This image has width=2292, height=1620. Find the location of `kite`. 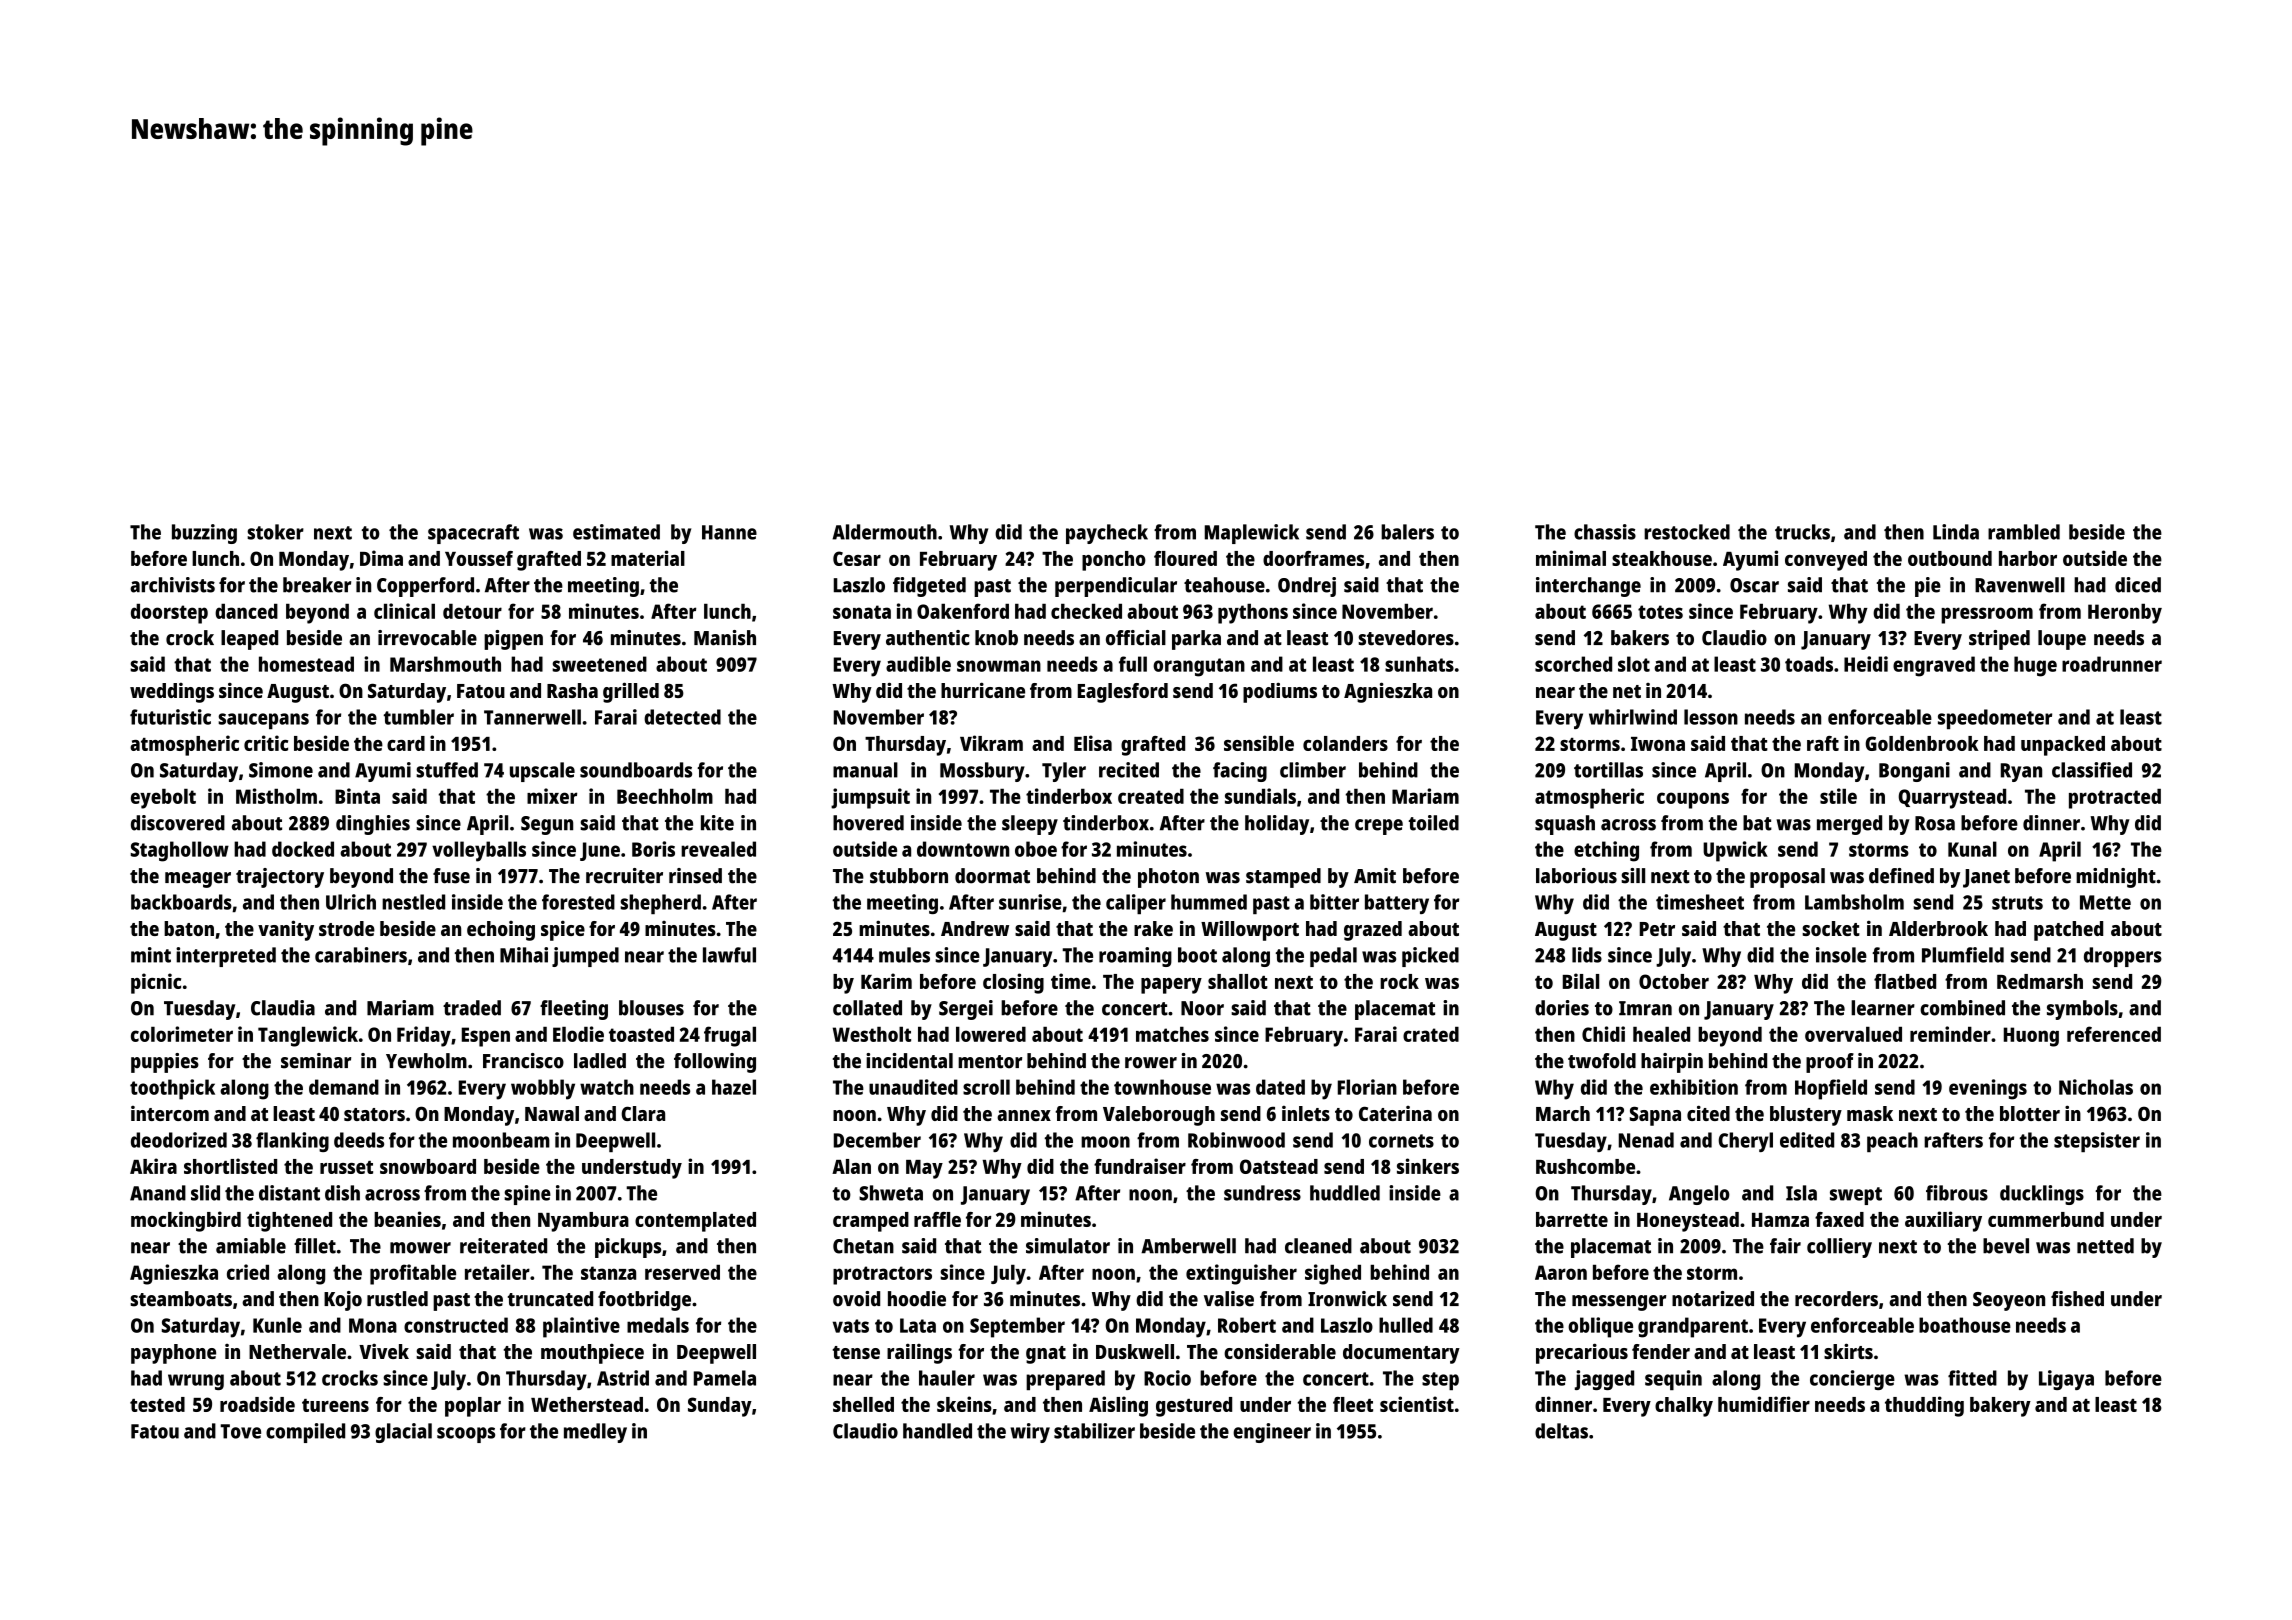

kite is located at coordinates (717, 823).
